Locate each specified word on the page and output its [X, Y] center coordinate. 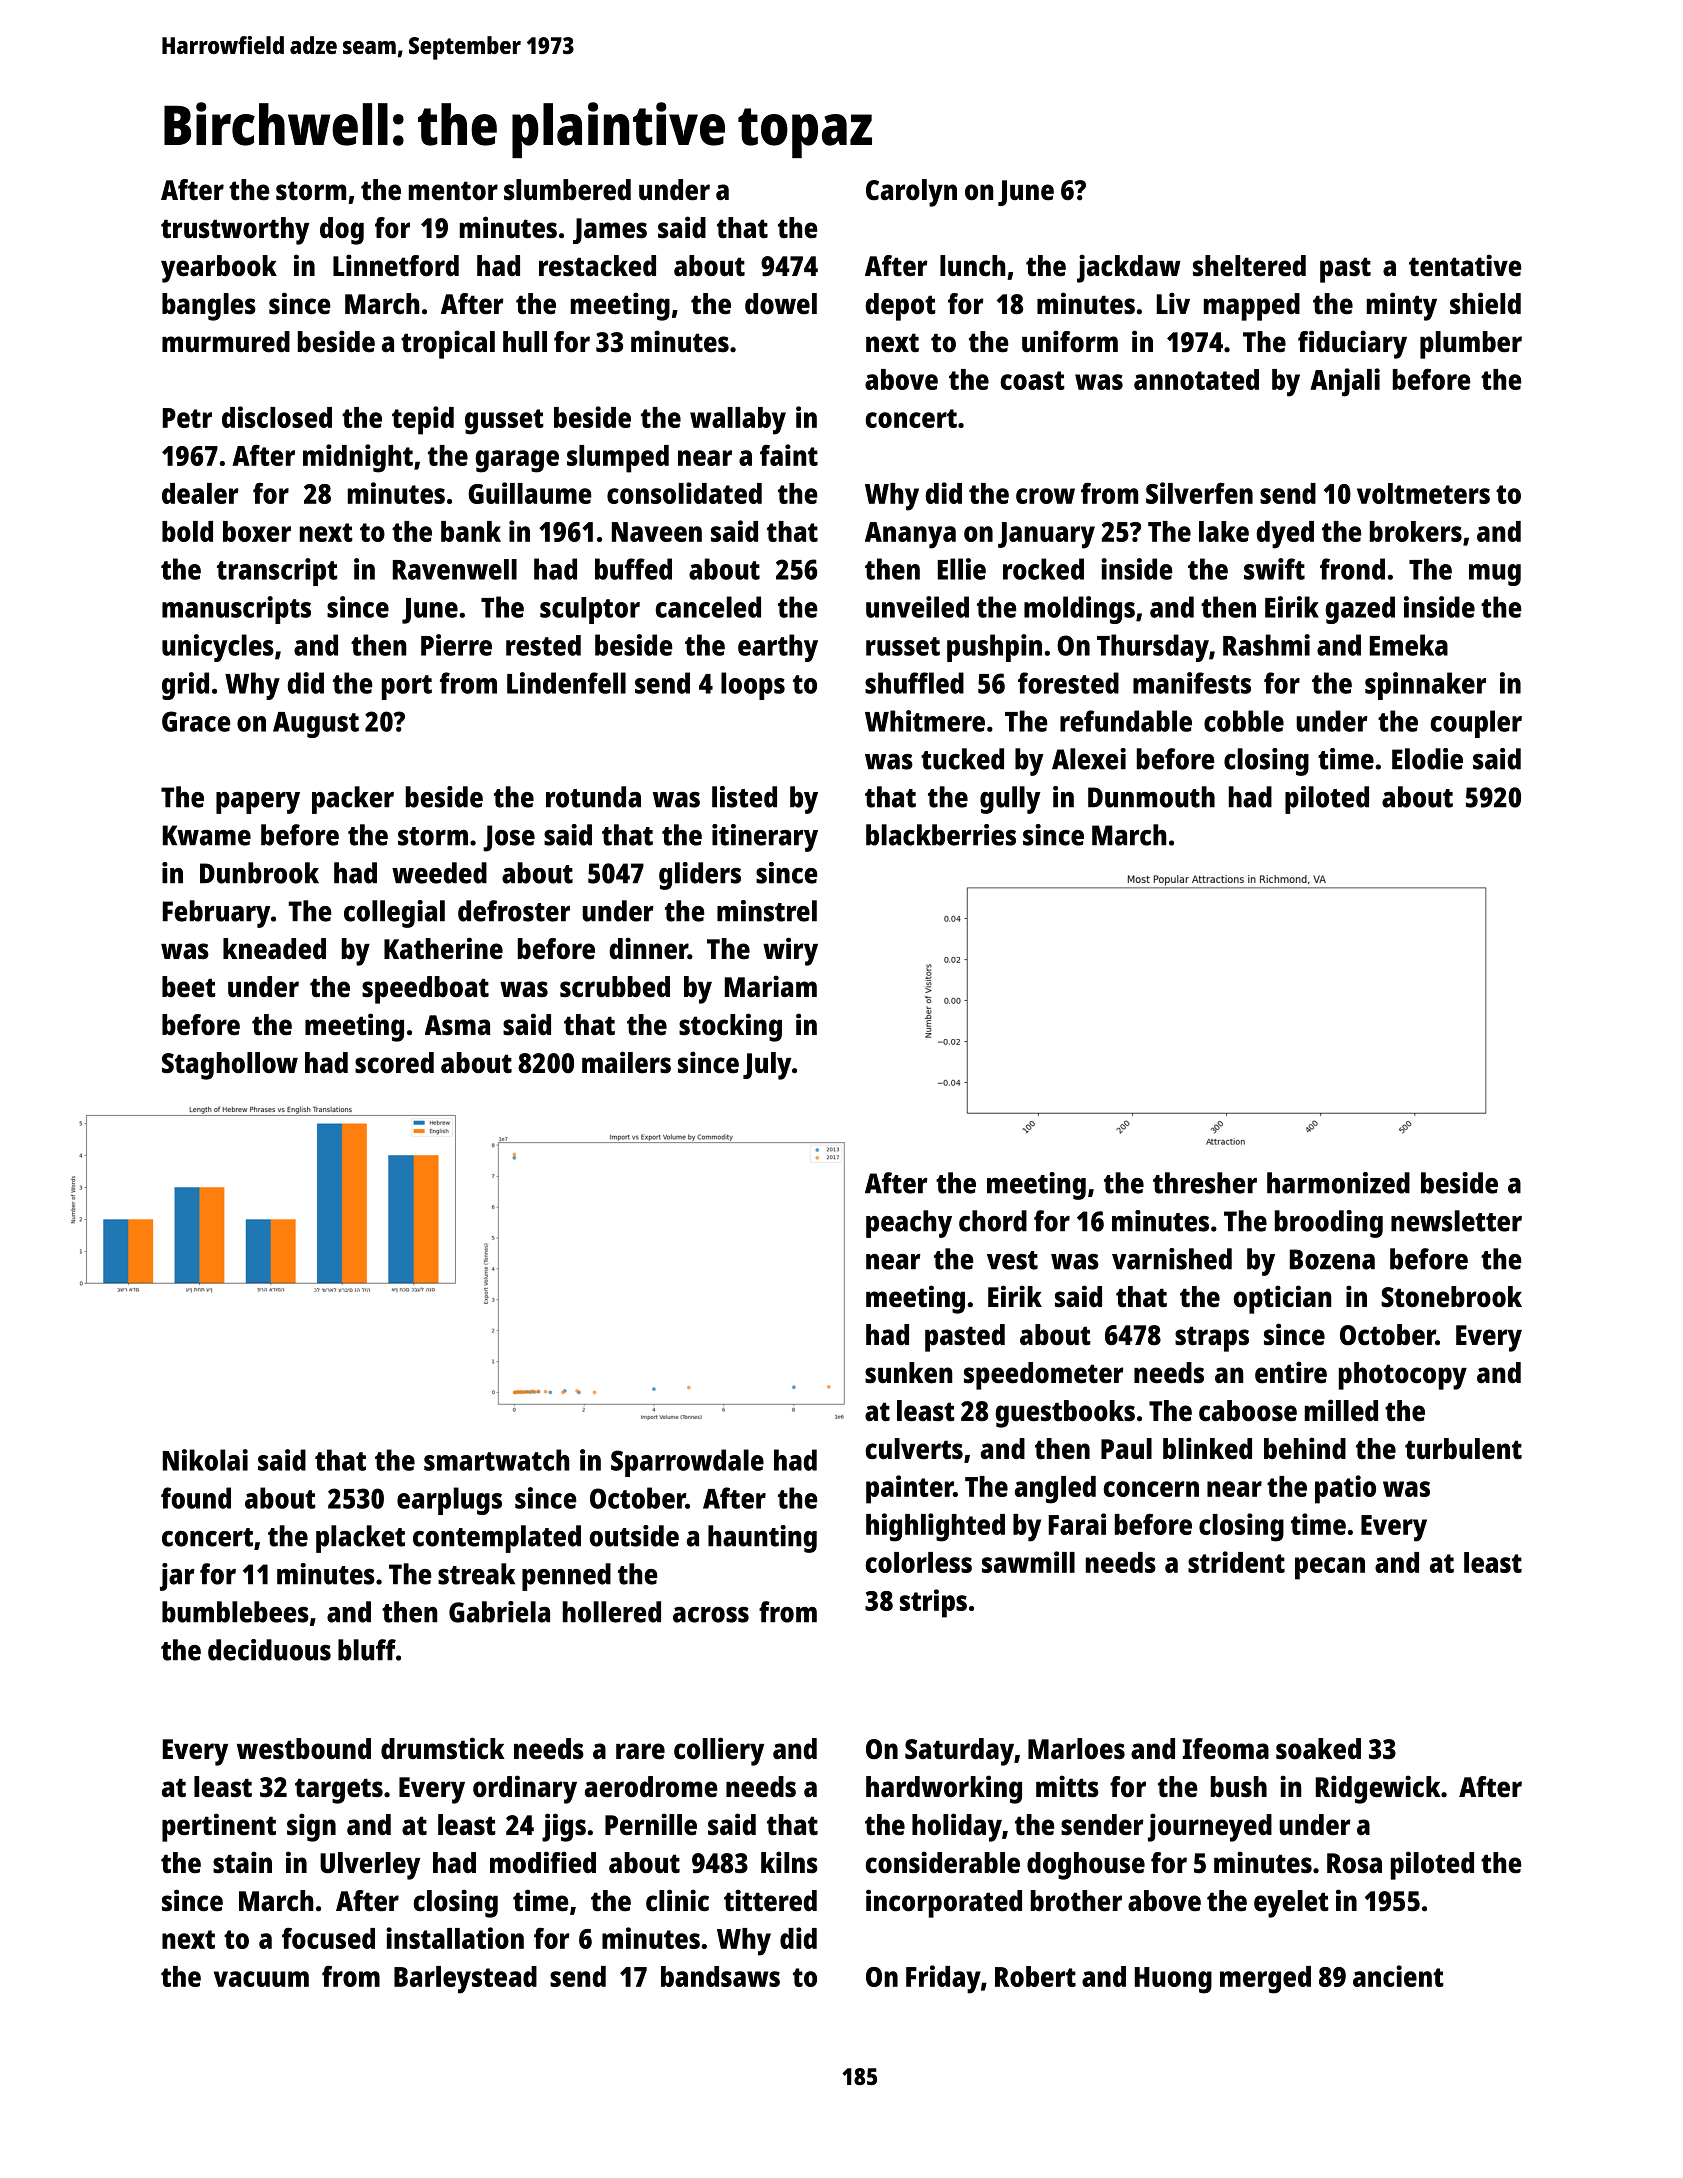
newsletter [1456, 1221]
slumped [618, 459]
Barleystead [465, 1980]
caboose [1248, 1411]
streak [476, 1574]
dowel [781, 304]
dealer [200, 493]
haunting [762, 1539]
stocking [730, 1027]
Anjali [1345, 382]
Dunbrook [259, 873]
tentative [1465, 265]
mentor [453, 191]
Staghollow [230, 1066]
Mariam [771, 986]
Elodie [1427, 759]
